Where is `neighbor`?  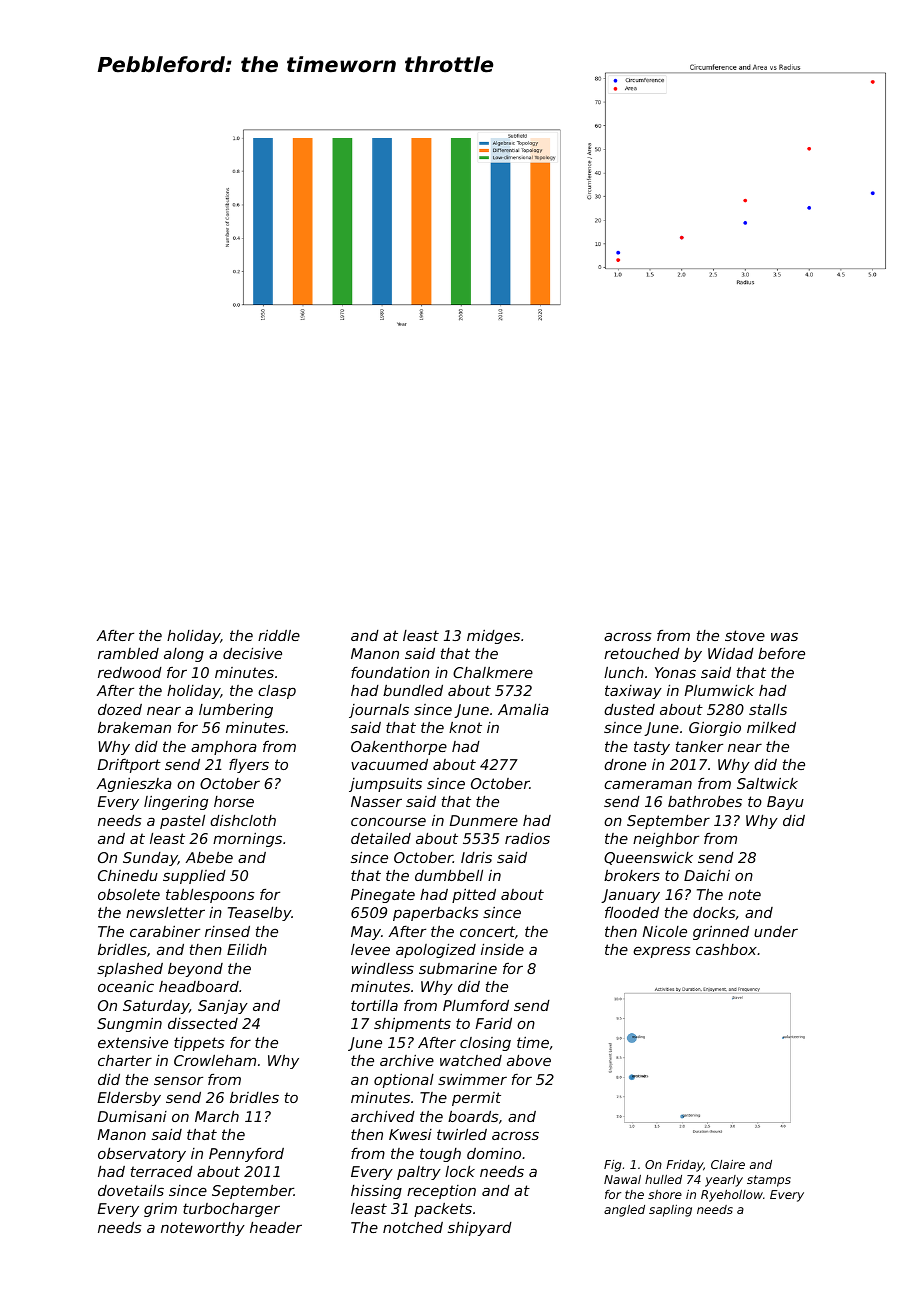
neighbor is located at coordinates (666, 840).
